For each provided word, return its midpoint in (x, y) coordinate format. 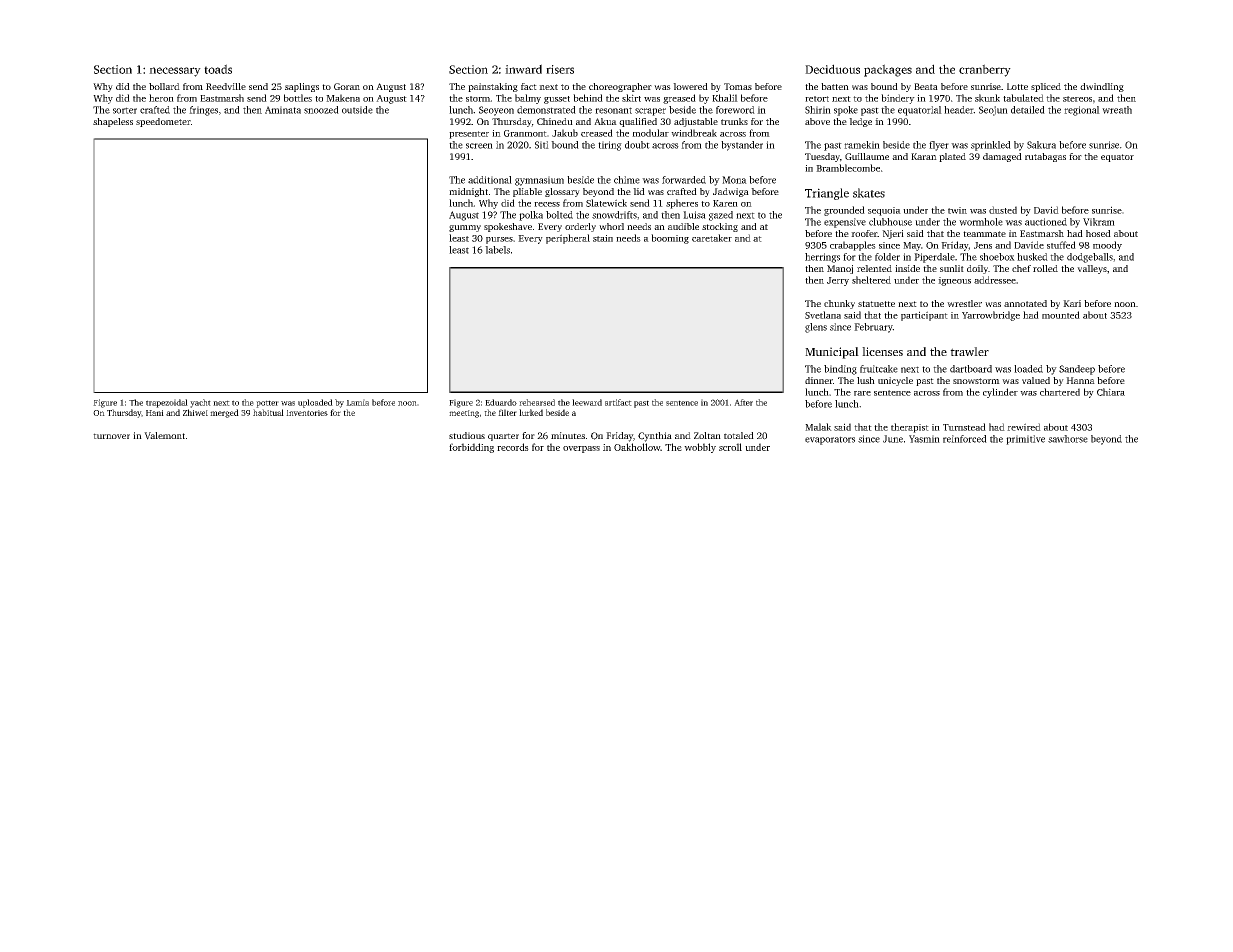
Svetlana (823, 315)
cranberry (985, 70)
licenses (882, 351)
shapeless (113, 122)
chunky (839, 304)
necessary (175, 72)
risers (560, 69)
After (743, 402)
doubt (637, 145)
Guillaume (867, 156)
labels (497, 250)
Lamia (357, 402)
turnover (111, 436)
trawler (969, 351)
